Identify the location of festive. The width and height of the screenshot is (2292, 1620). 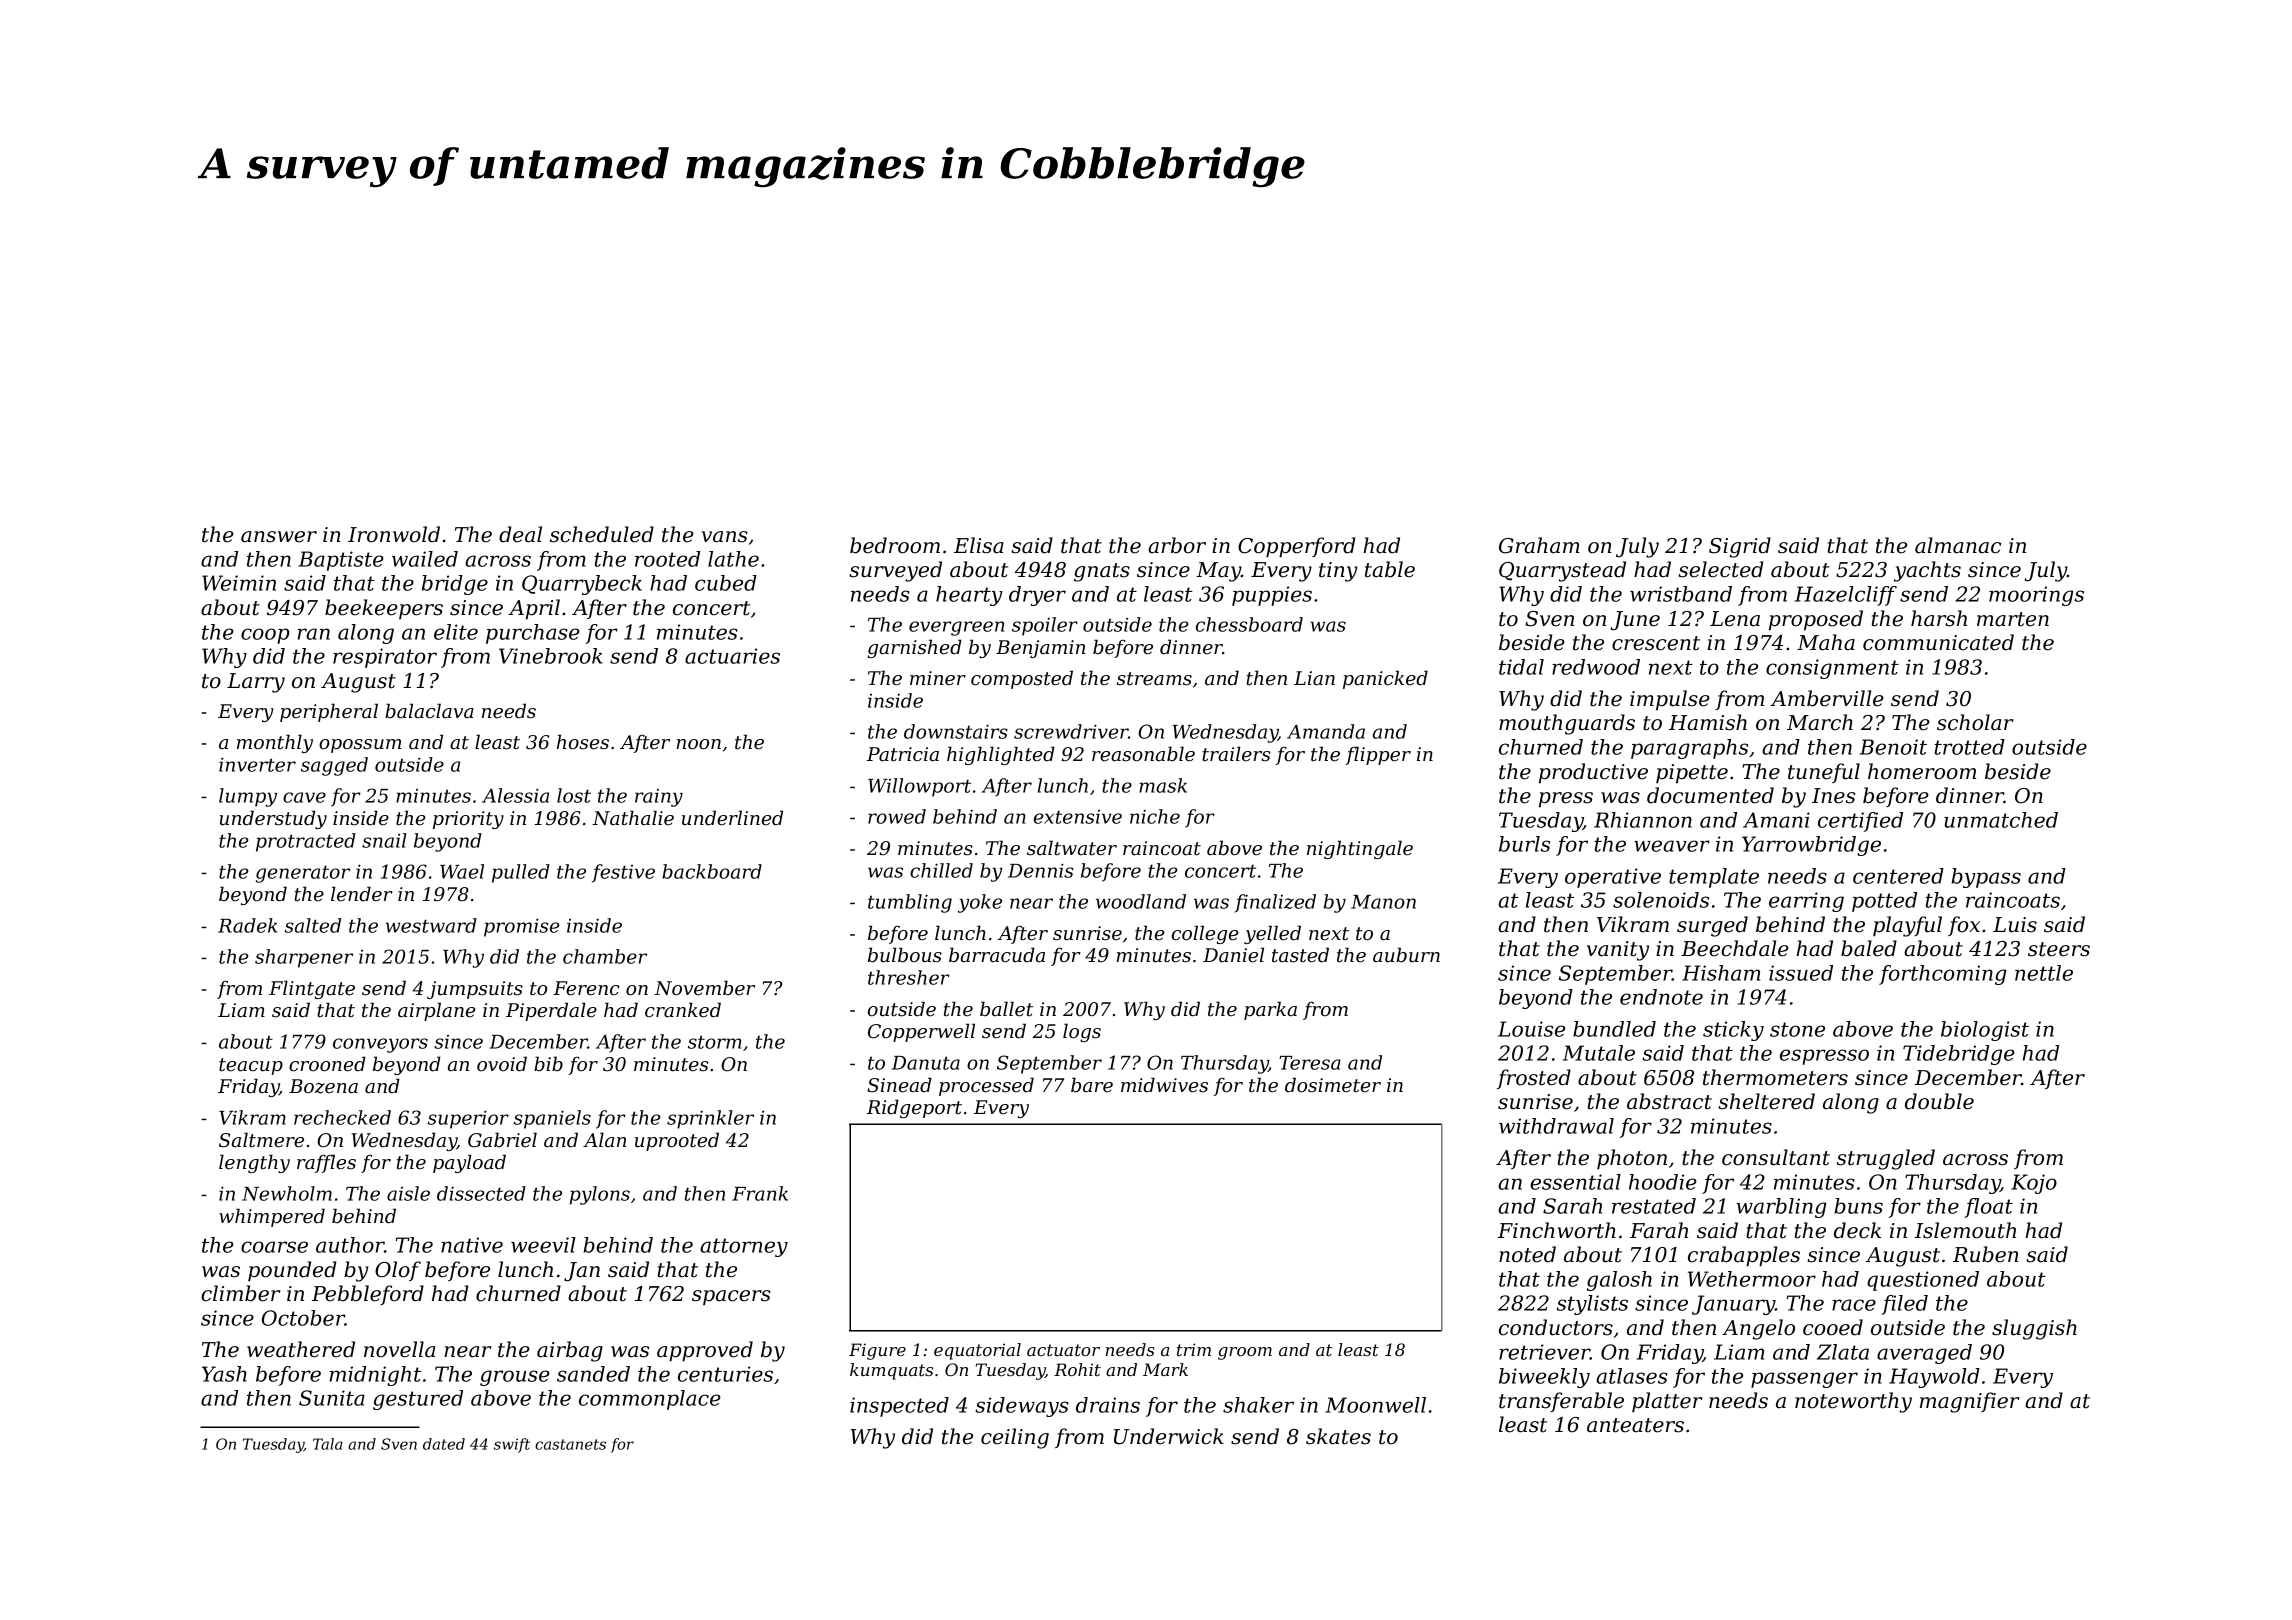
(623, 873).
